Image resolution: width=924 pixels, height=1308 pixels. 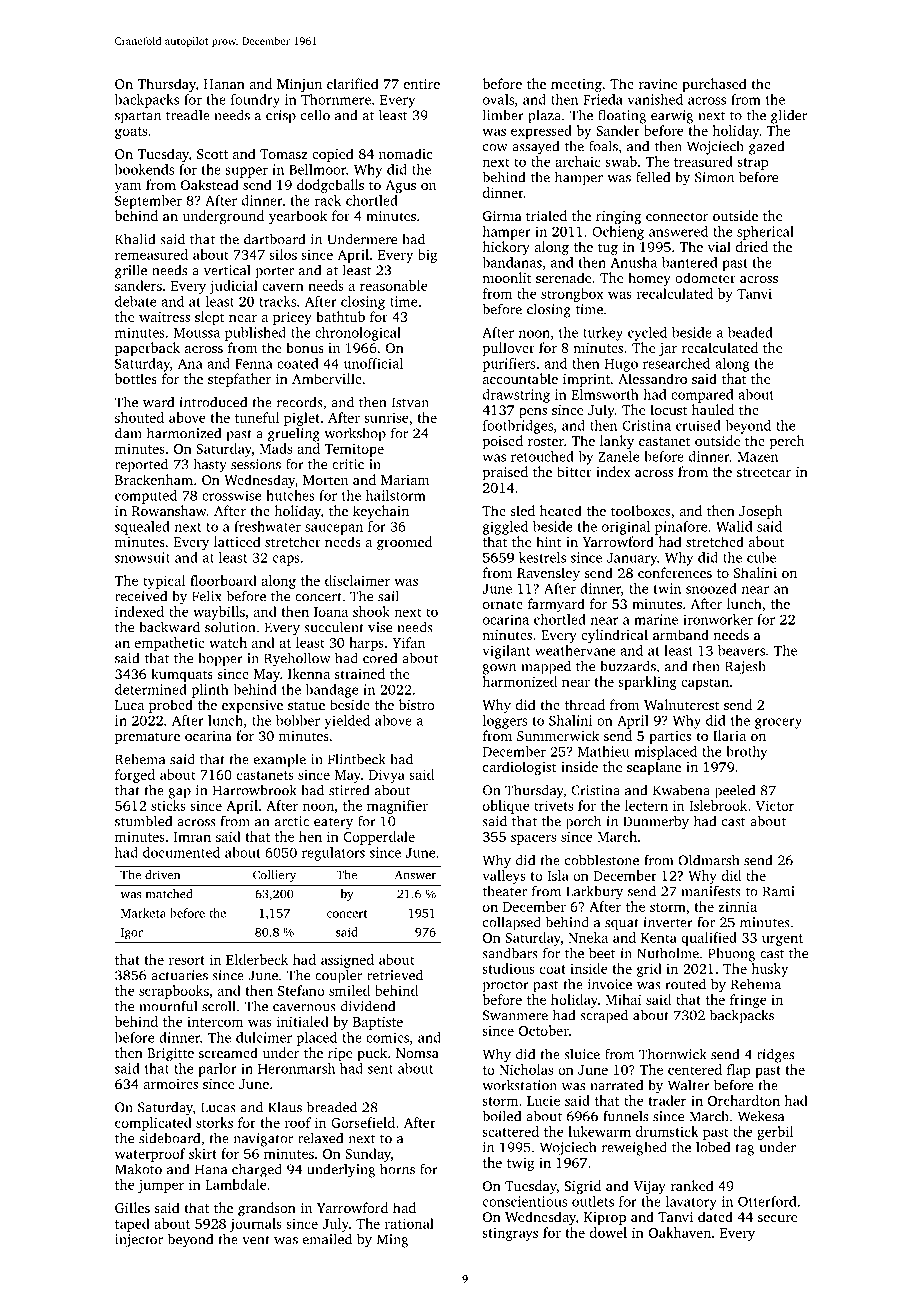 I want to click on plaza, so click(x=544, y=116).
